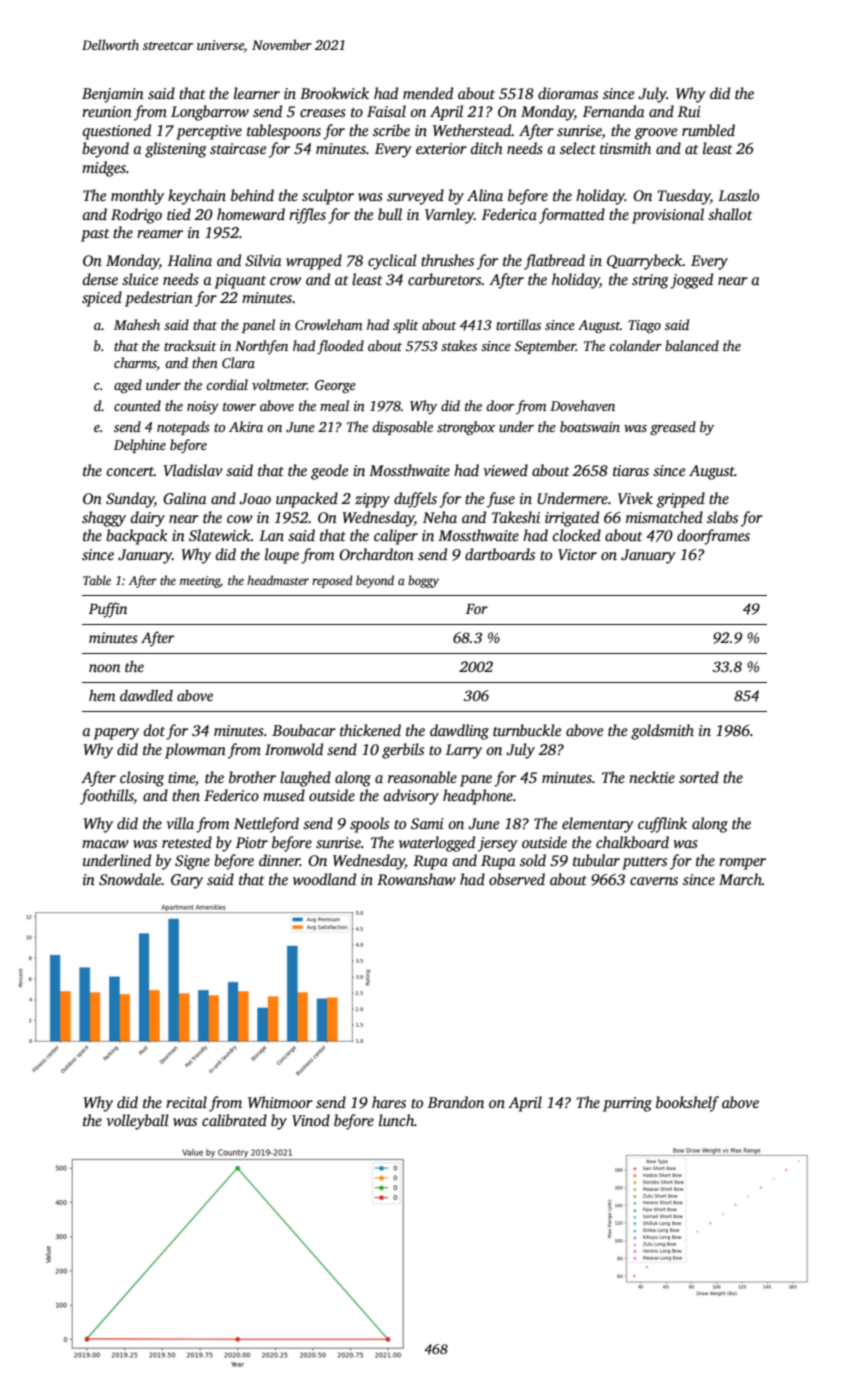 This screenshot has height=1400, width=849. What do you see at coordinates (142, 779) in the screenshot?
I see `closing` at bounding box center [142, 779].
